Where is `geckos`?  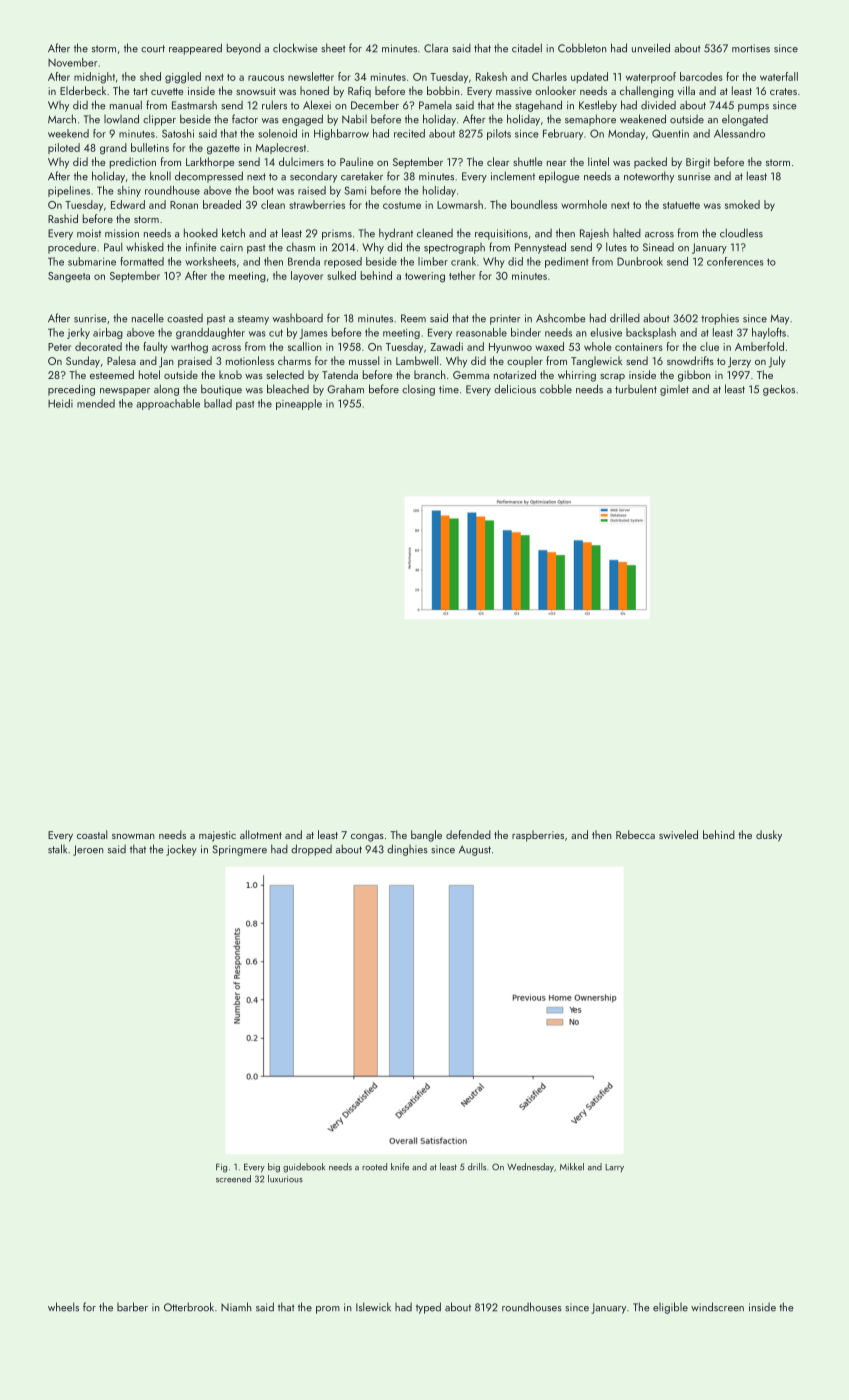
geckos is located at coordinates (779, 390).
